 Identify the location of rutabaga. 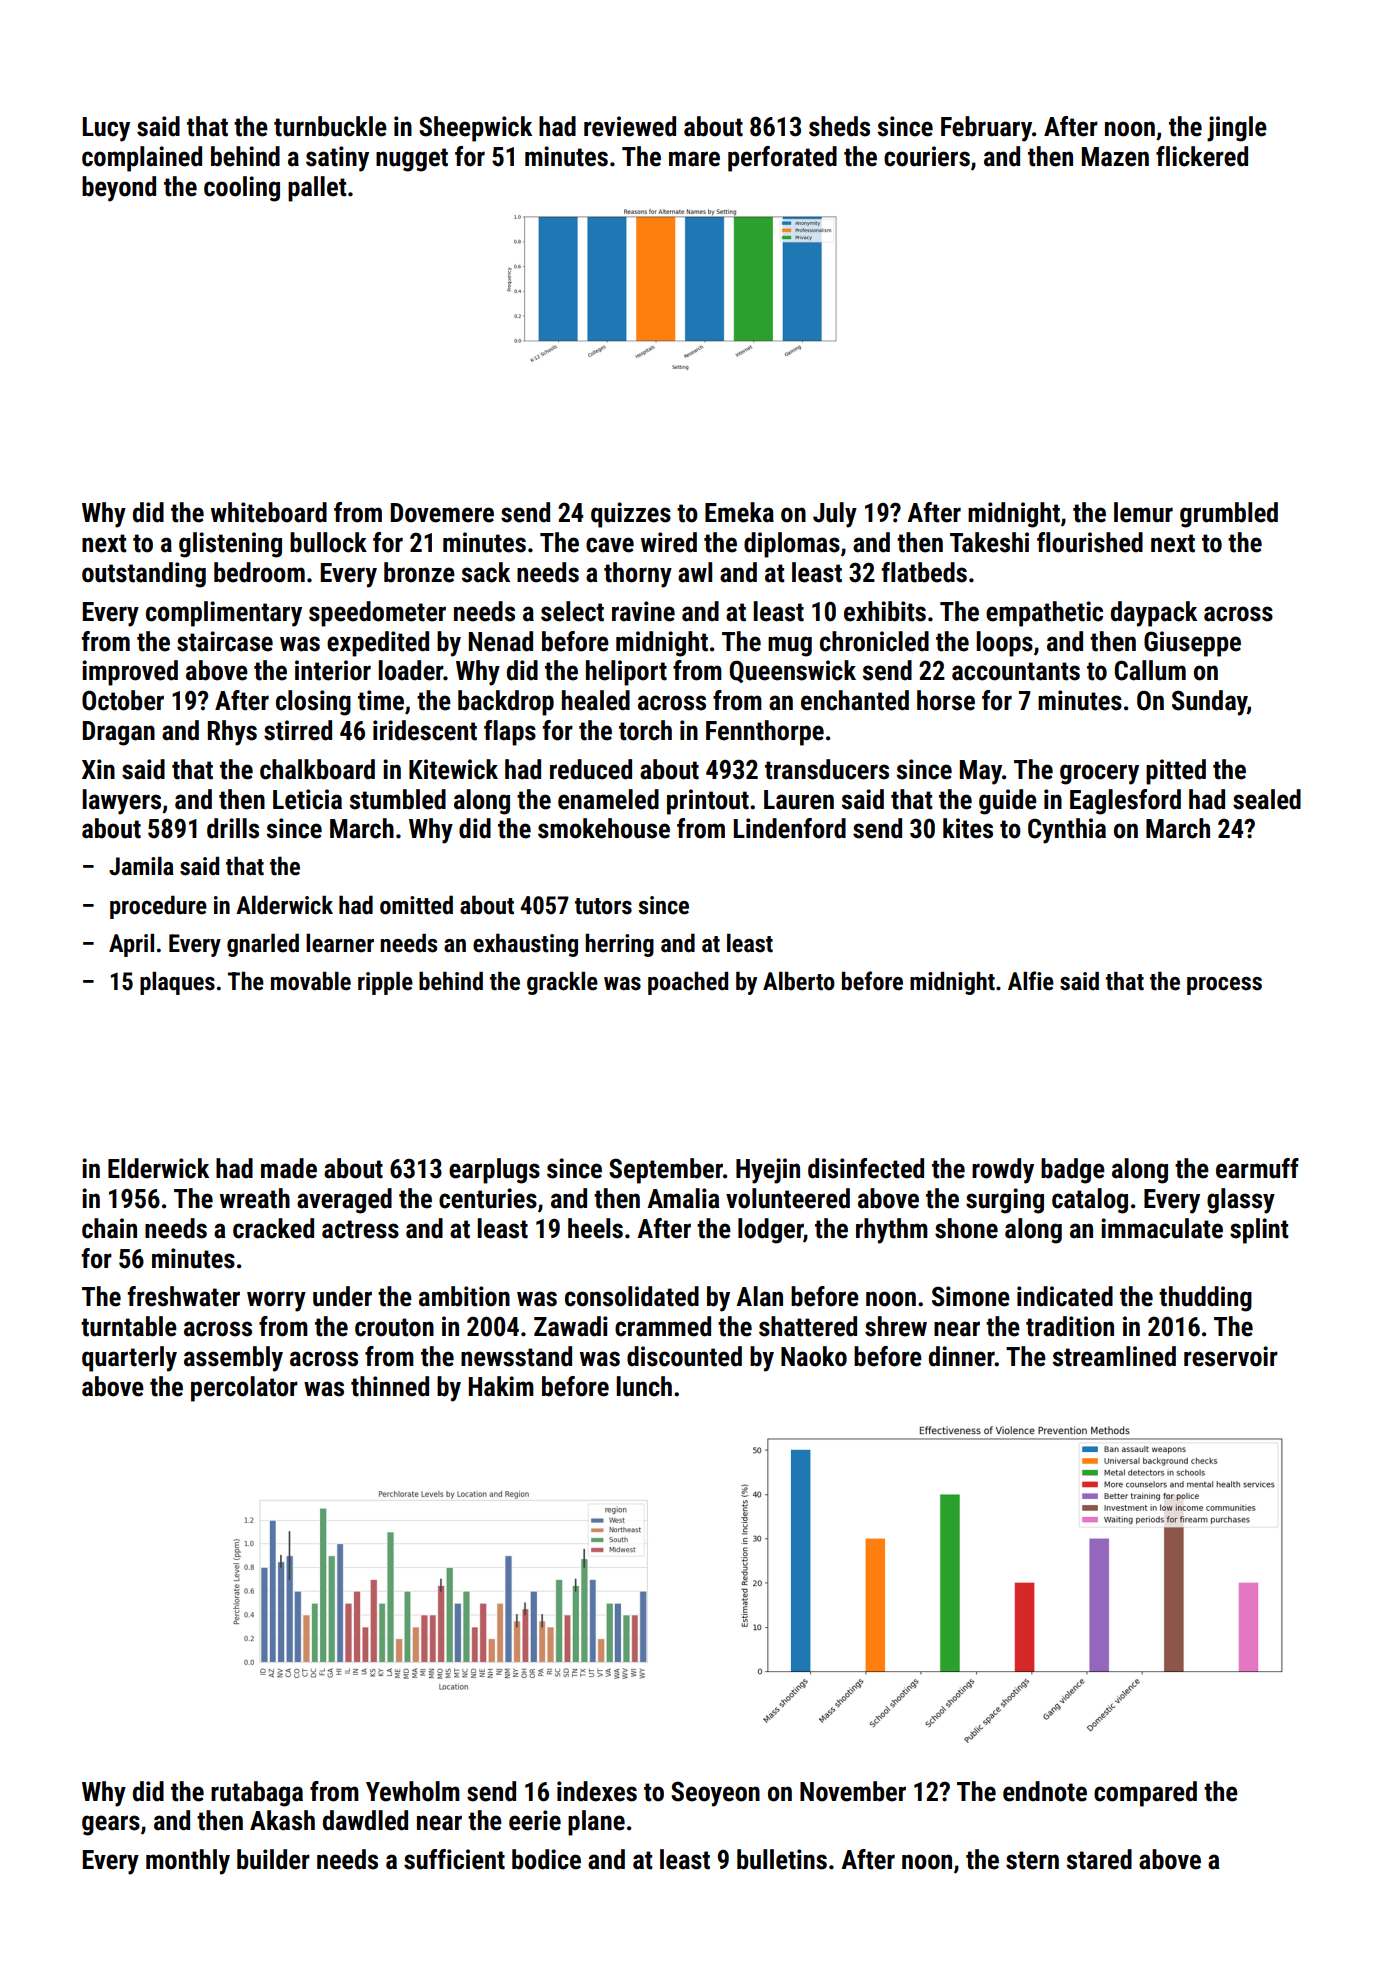
(257, 1794).
